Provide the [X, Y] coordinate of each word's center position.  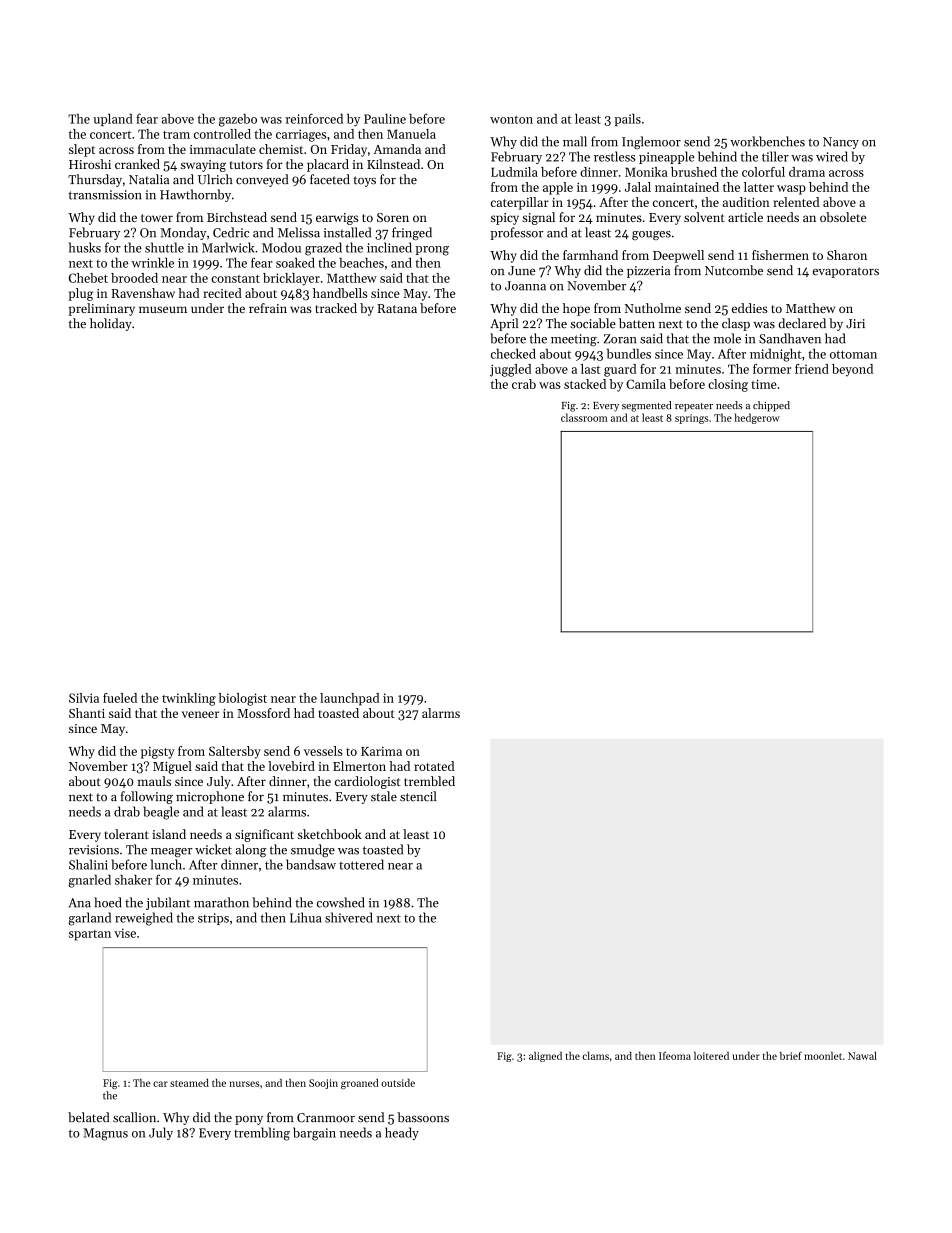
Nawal [862, 1056]
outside [398, 1083]
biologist [243, 699]
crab [524, 384]
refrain [268, 308]
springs [691, 419]
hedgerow [757, 418]
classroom [584, 417]
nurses [244, 1084]
